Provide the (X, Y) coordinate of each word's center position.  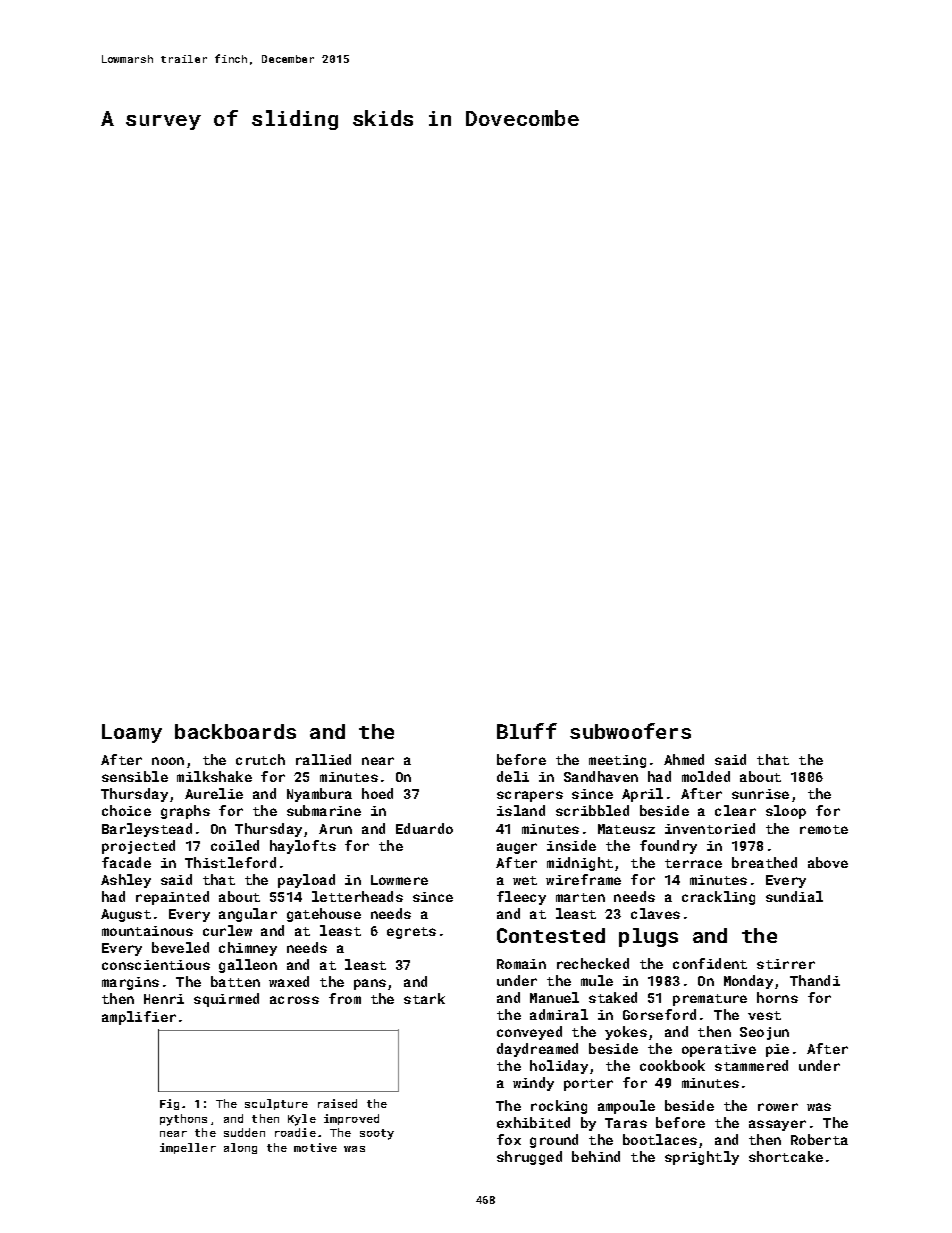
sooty (377, 1134)
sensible (135, 776)
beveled (180, 947)
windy (533, 1084)
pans (370, 984)
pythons (183, 1120)
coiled (235, 845)
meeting (617, 761)
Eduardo (424, 828)
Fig (169, 1104)
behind (596, 1156)
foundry (668, 847)
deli (513, 776)
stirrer (786, 964)
